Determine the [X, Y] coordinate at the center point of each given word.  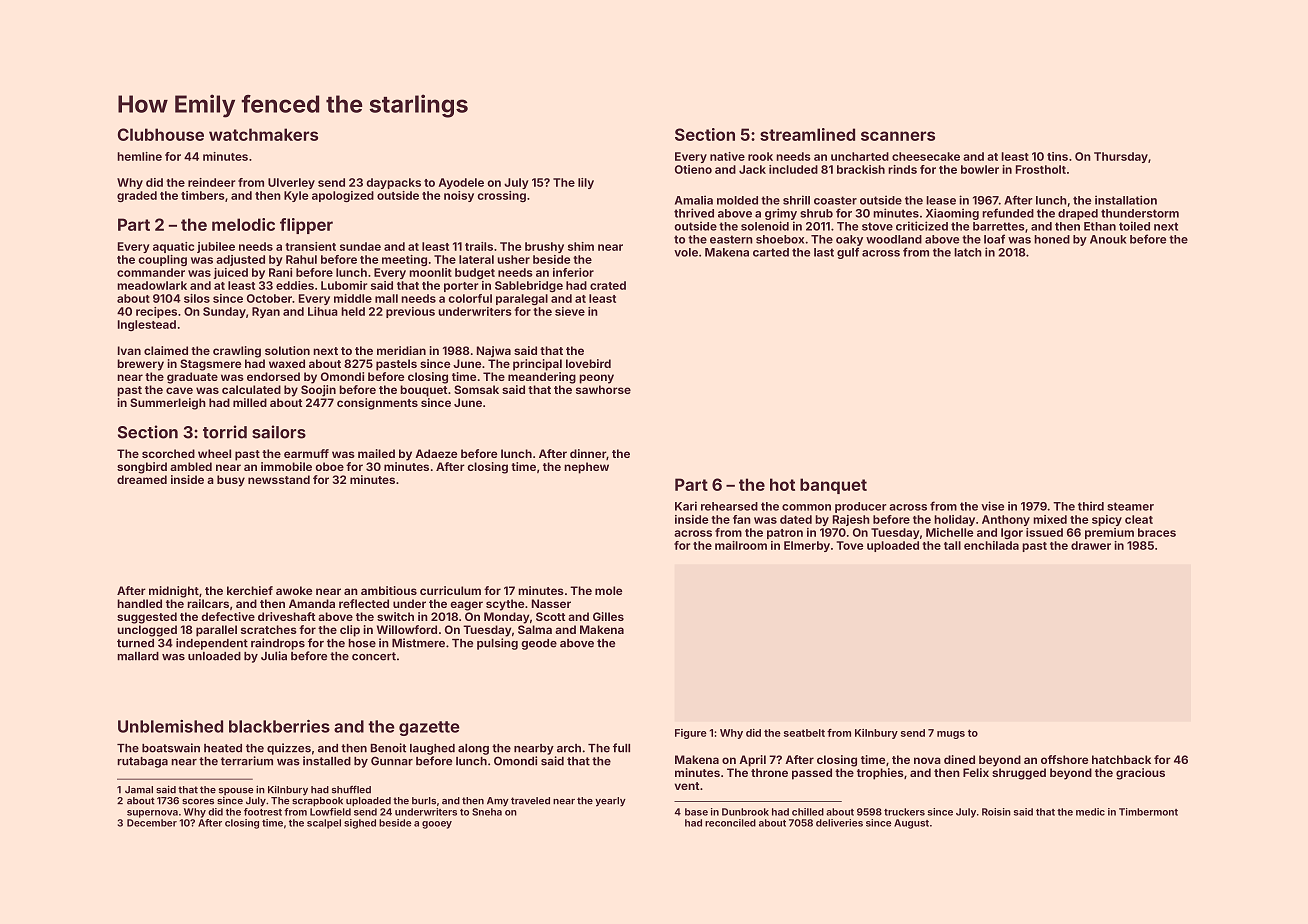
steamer [1130, 506]
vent [686, 786]
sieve [570, 311]
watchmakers [263, 134]
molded [737, 200]
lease [941, 200]
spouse [236, 791]
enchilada [991, 545]
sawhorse [603, 389]
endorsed [273, 376]
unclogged [147, 631]
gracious [1140, 774]
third [1091, 506]
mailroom [741, 545]
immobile [286, 466]
